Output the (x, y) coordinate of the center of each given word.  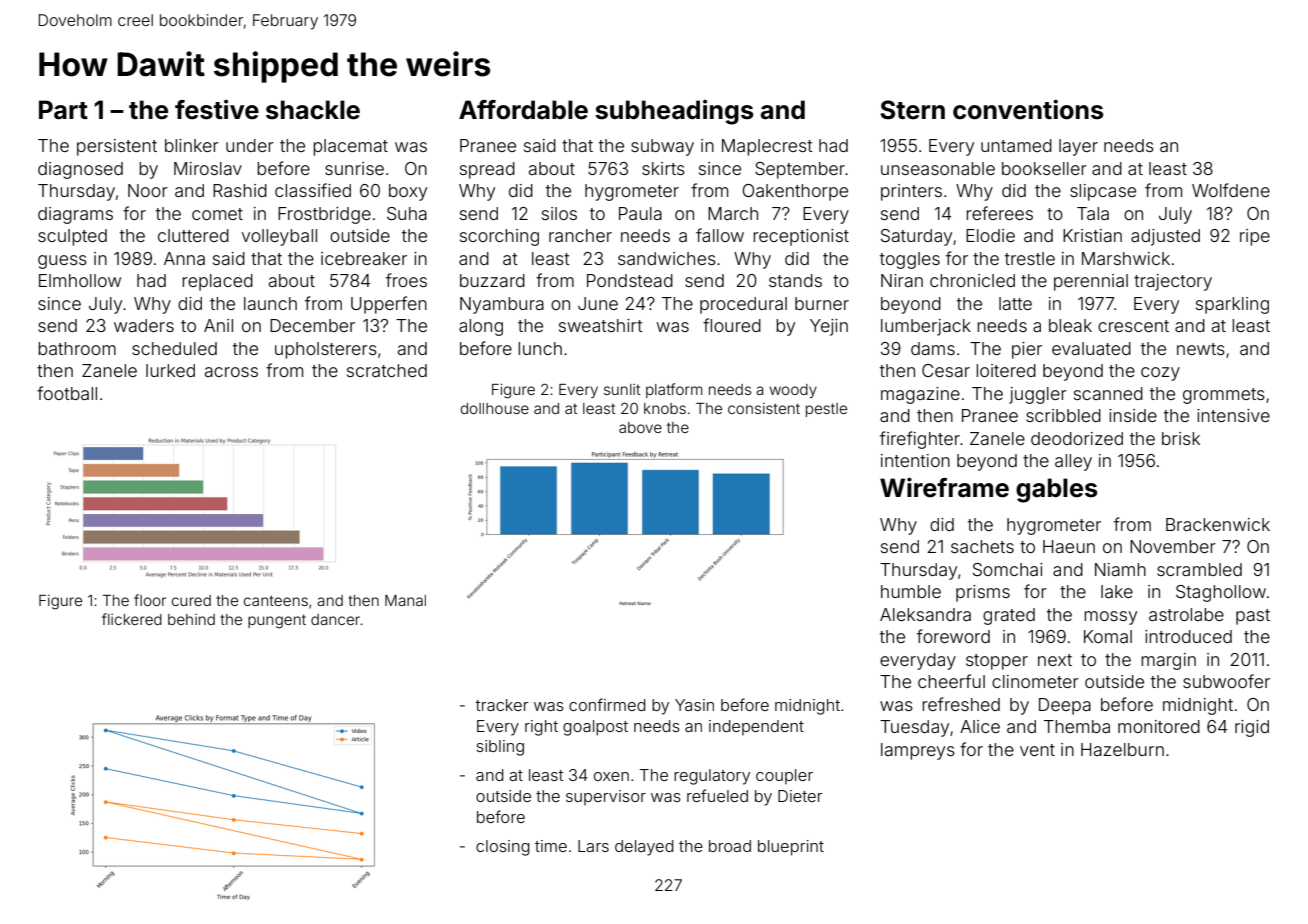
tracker (502, 705)
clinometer (1035, 681)
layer (1078, 147)
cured (191, 600)
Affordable (523, 110)
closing (503, 848)
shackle (313, 110)
